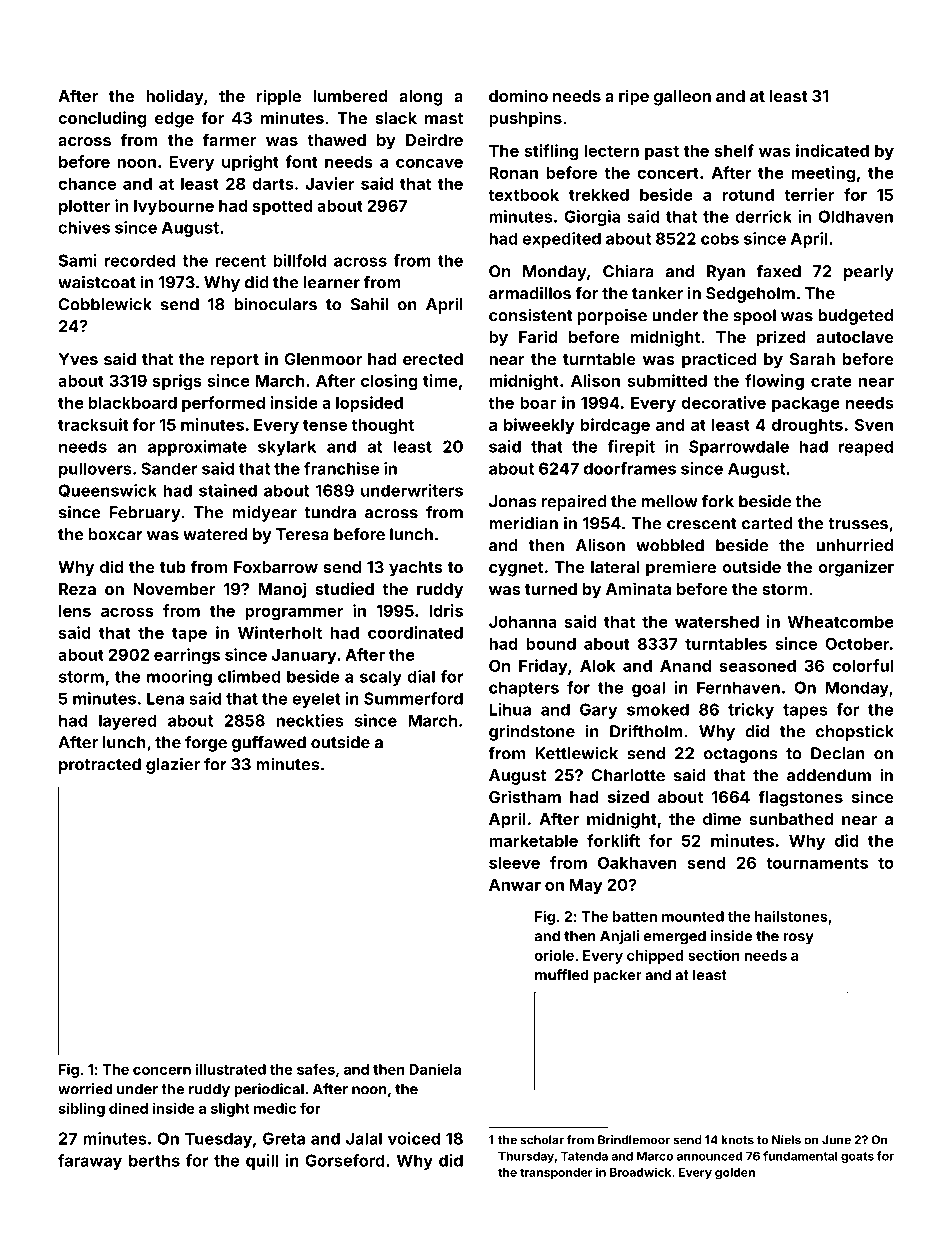  I want to click on mellow, so click(670, 501).
